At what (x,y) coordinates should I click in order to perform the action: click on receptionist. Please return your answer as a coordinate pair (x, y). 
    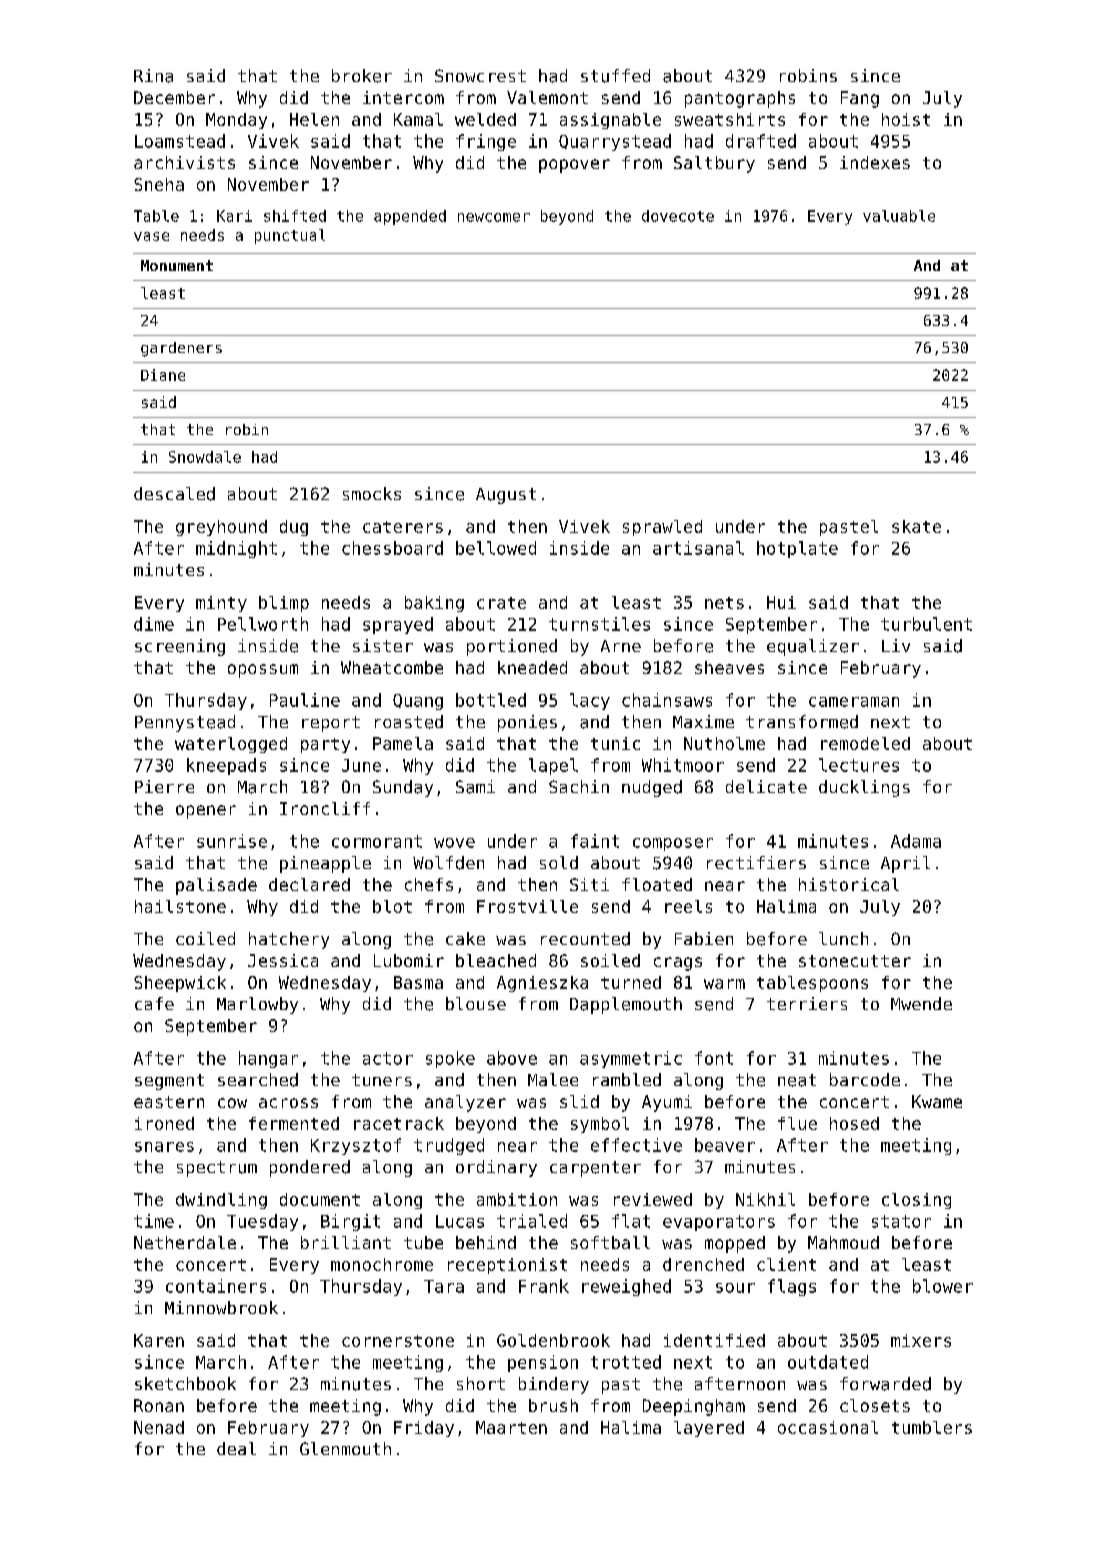
    Looking at the image, I should click on (507, 1266).
